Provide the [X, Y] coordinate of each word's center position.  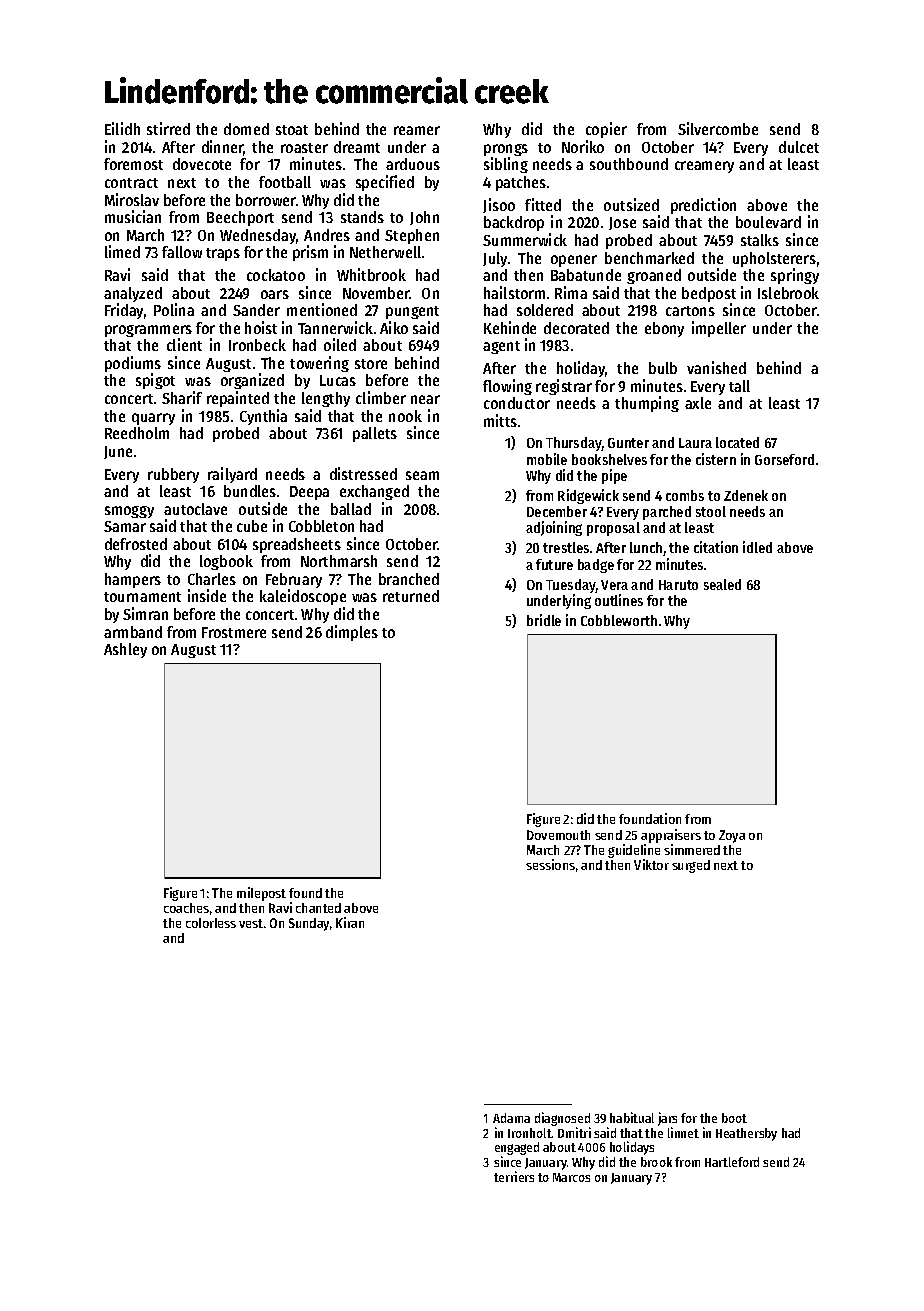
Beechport [240, 218]
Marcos [571, 1177]
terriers [514, 1176]
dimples [352, 633]
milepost [261, 894]
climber [381, 397]
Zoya [732, 836]
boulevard [768, 222]
